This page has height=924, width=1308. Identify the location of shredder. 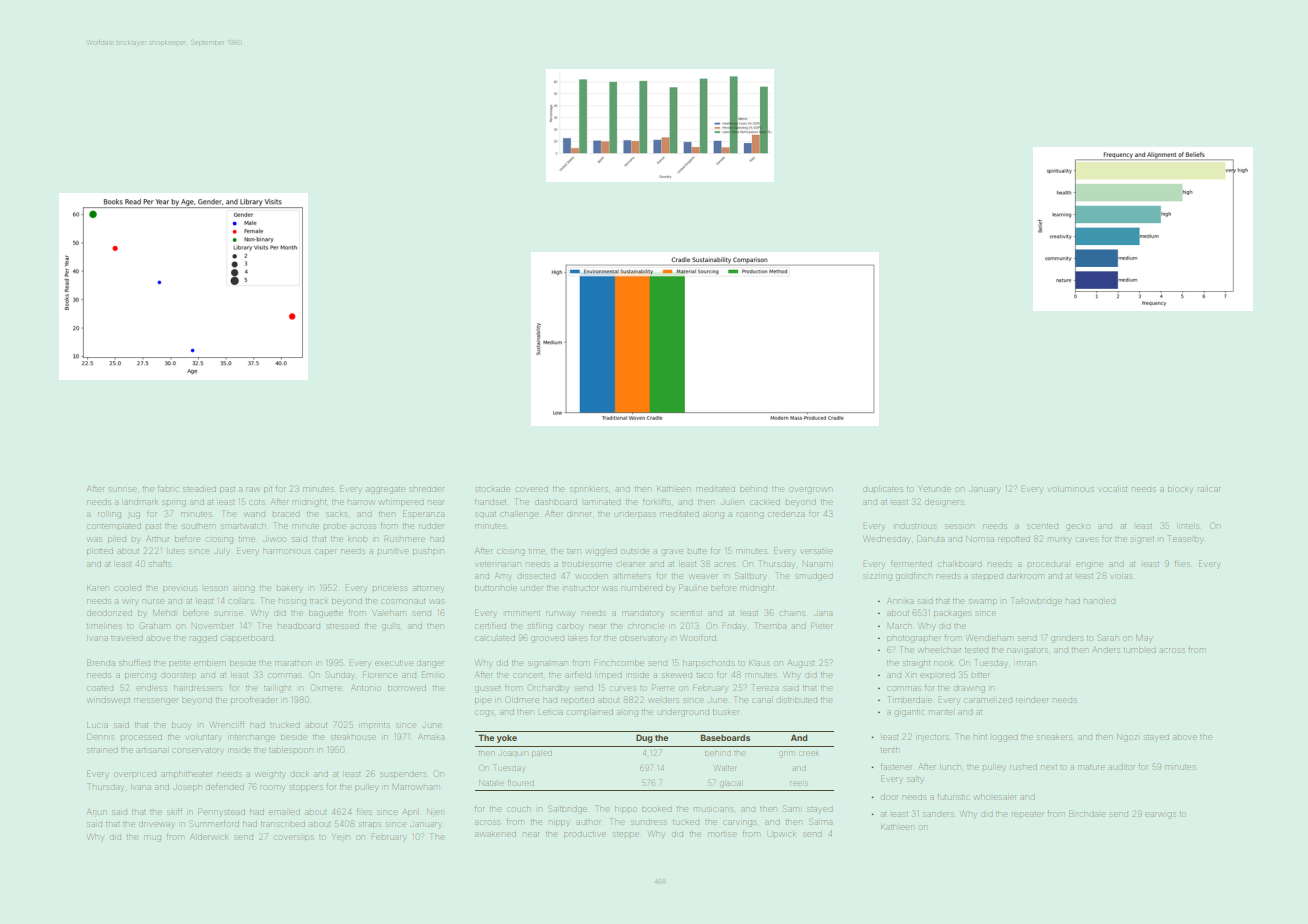
(426, 489).
